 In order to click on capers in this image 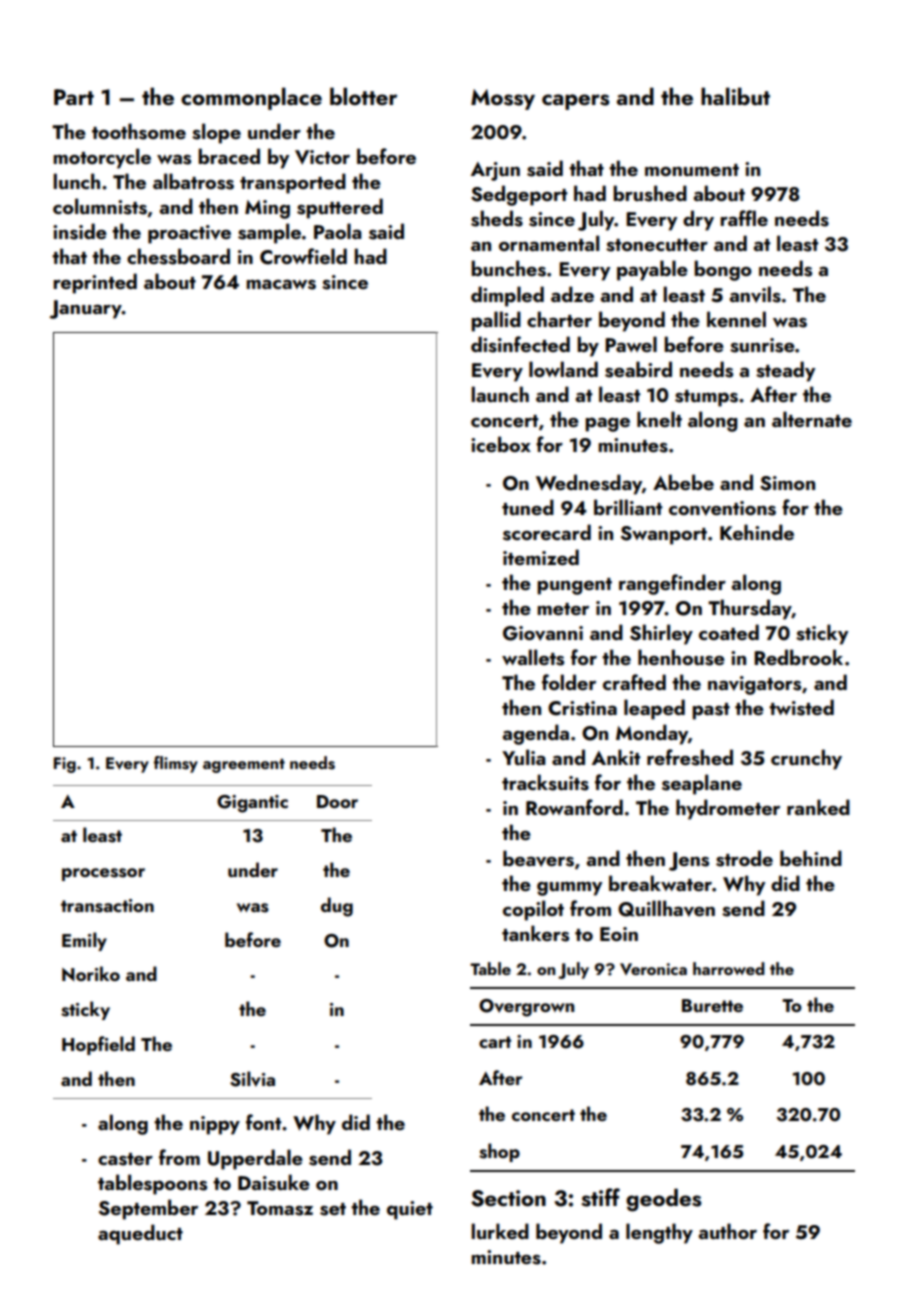, I will do `click(576, 102)`.
